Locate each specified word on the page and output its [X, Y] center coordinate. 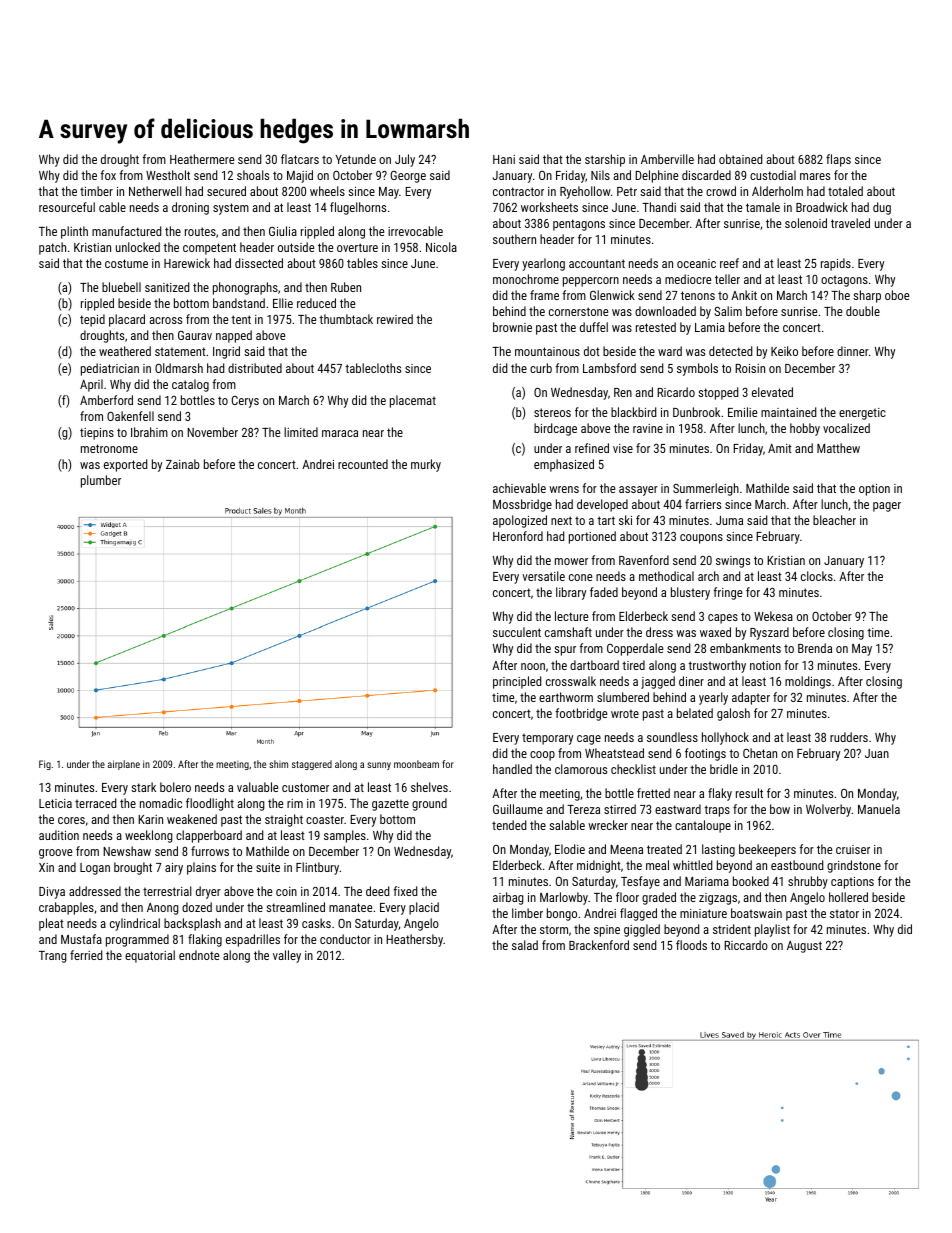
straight [284, 820]
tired [633, 665]
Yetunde [355, 159]
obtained [740, 159]
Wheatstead [614, 753]
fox [108, 175]
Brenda [815, 648]
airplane [124, 765]
